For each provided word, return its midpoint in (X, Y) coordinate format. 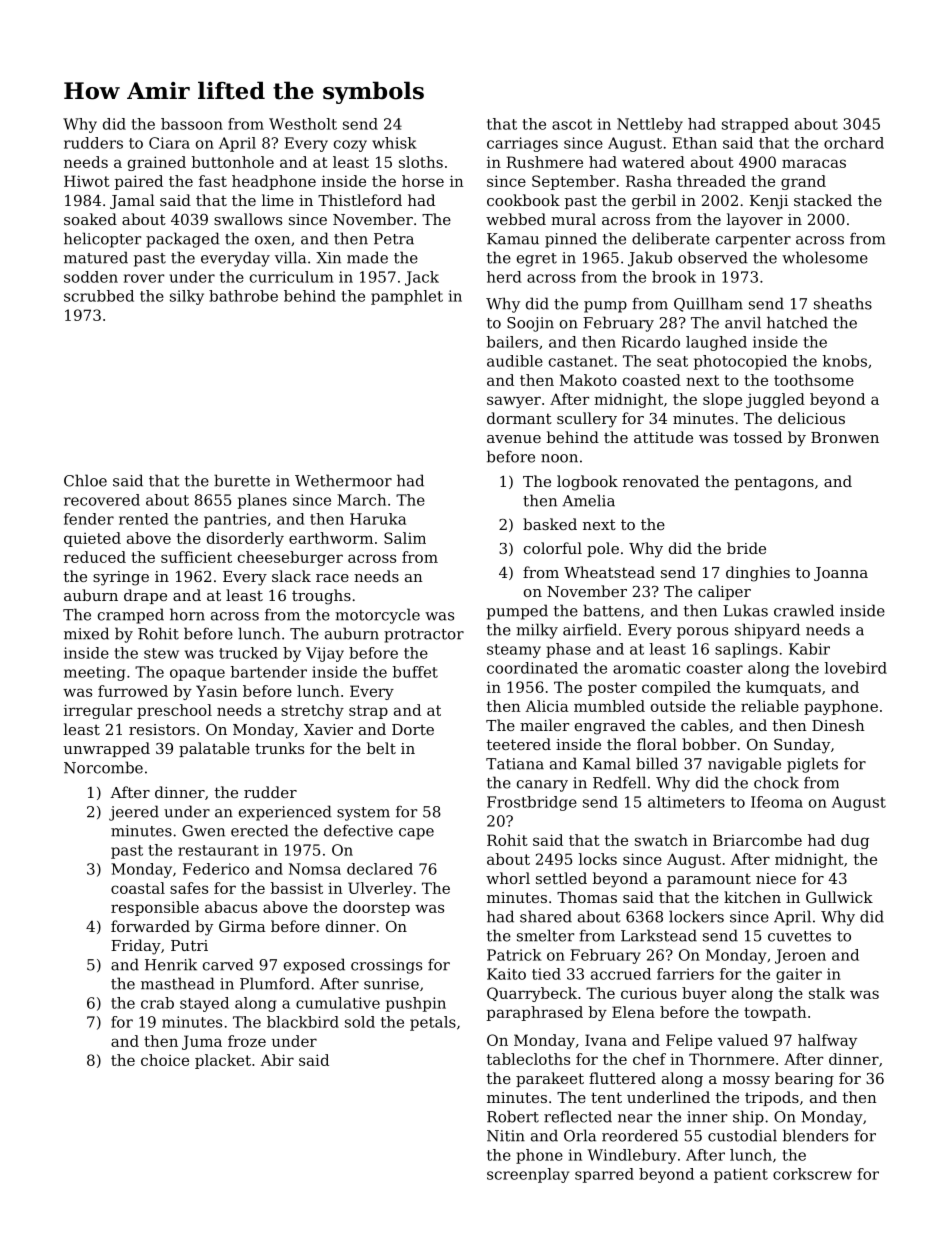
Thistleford (360, 200)
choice (165, 1060)
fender (89, 519)
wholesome (825, 257)
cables (705, 725)
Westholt (303, 124)
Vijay (325, 654)
